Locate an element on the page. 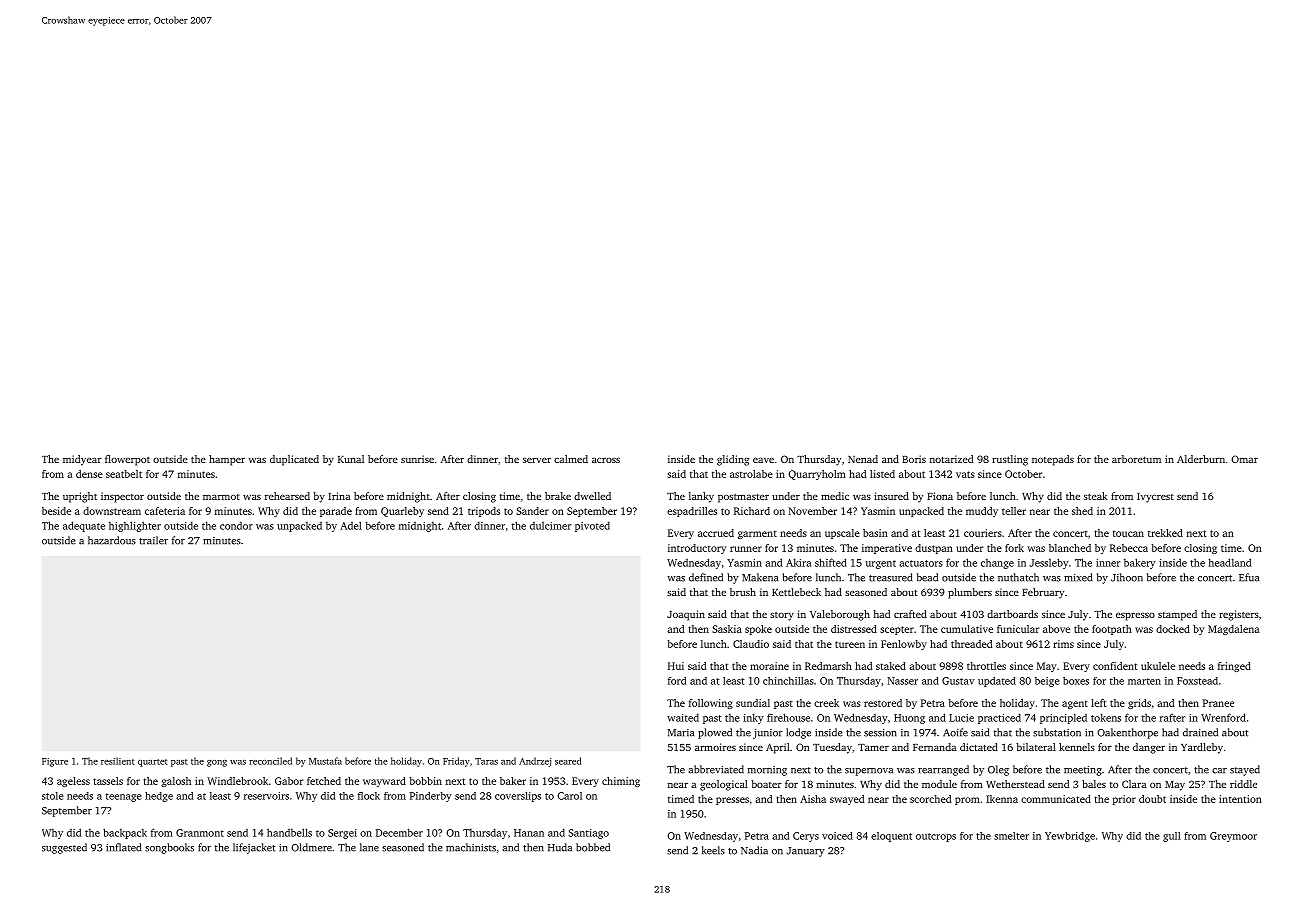 Image resolution: width=1308 pixels, height=924 pixels. Figure is located at coordinates (55, 762).
